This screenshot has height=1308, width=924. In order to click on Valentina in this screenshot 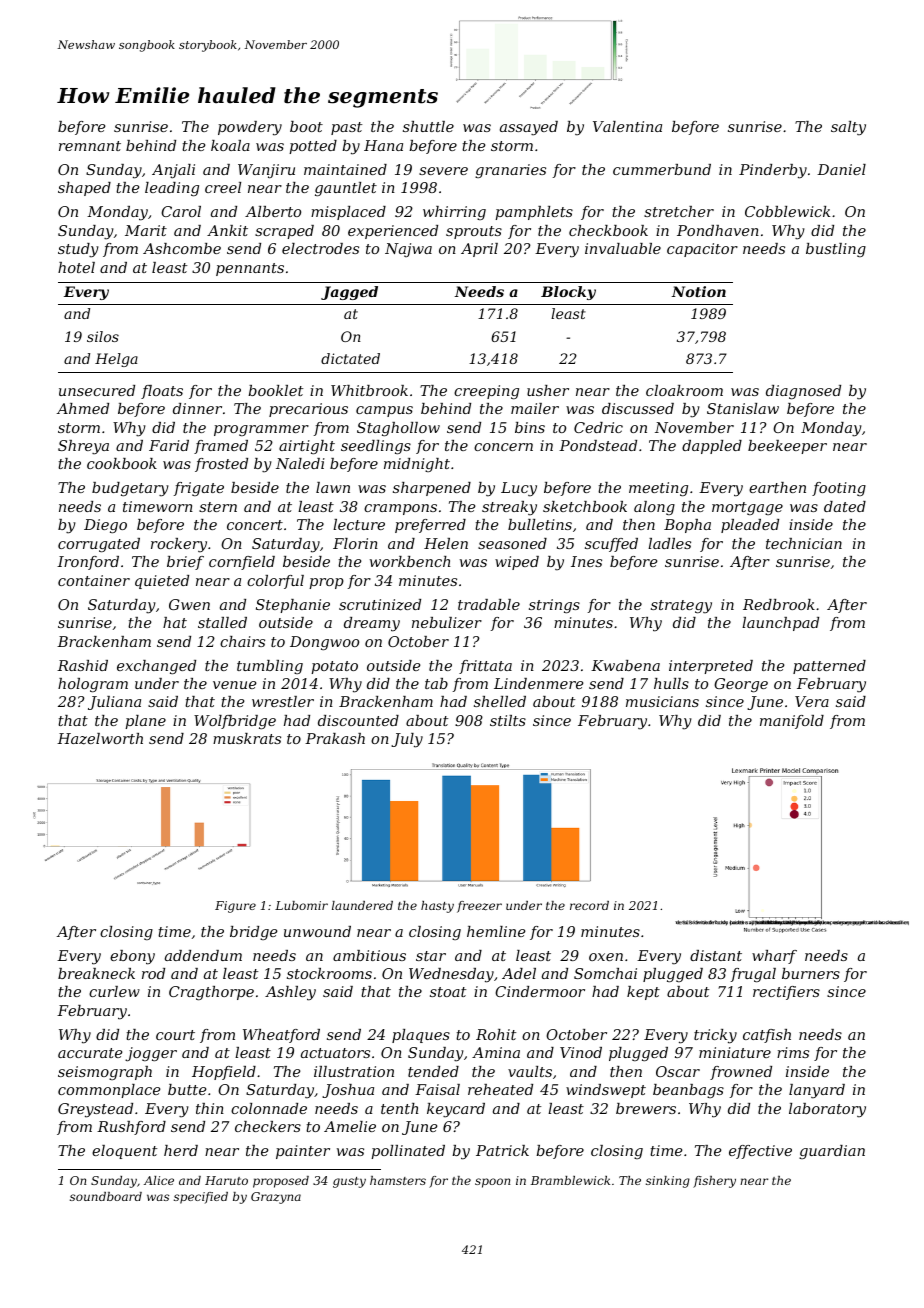, I will do `click(627, 126)`.
